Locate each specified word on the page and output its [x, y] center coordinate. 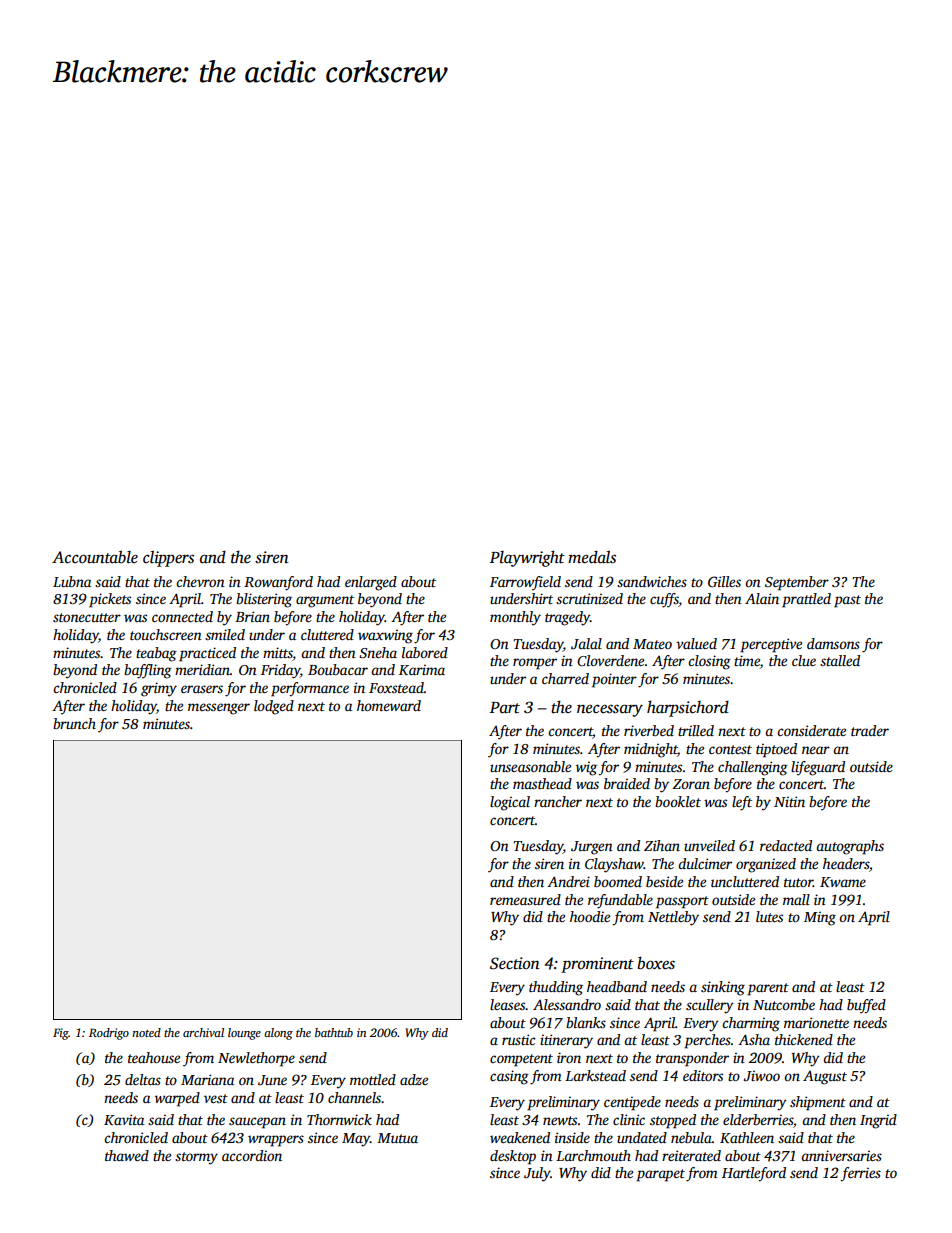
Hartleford [754, 1174]
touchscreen [166, 634]
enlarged [371, 583]
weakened [520, 1137]
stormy [196, 1158]
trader [870, 730]
